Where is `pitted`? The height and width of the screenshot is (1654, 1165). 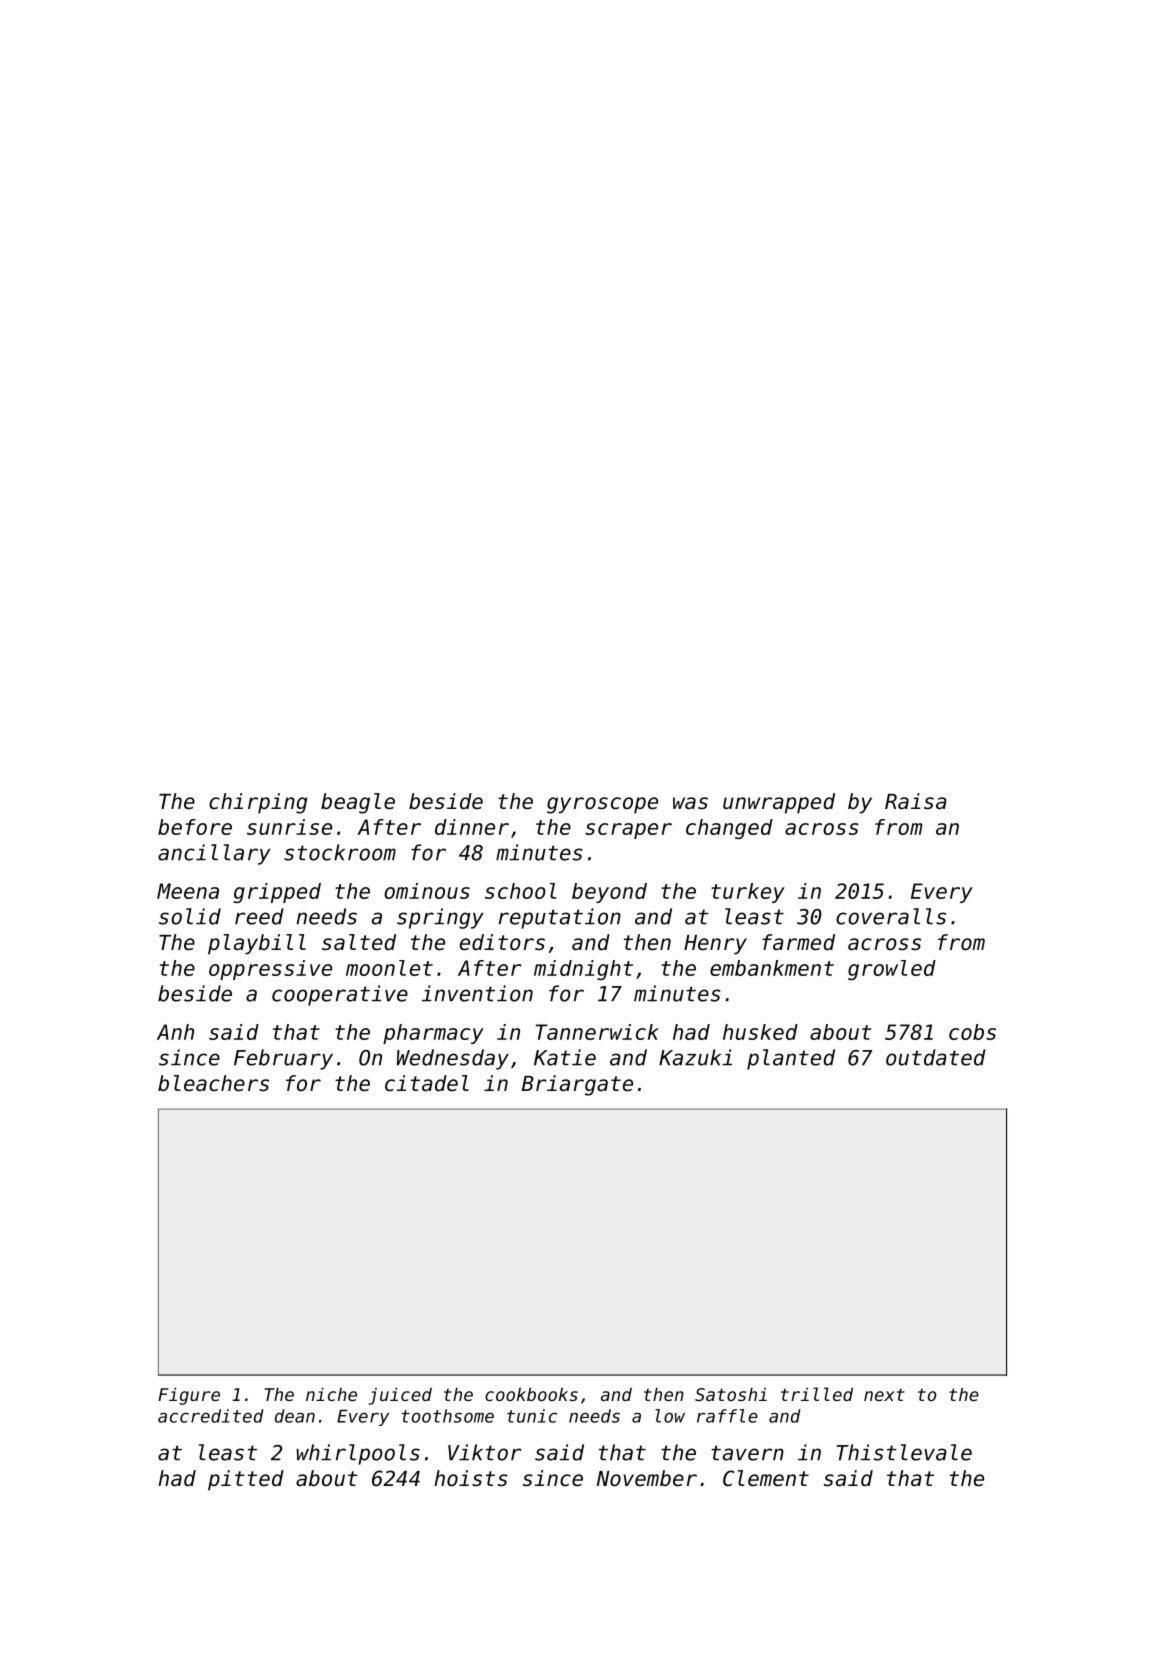
pitted is located at coordinates (246, 1480).
